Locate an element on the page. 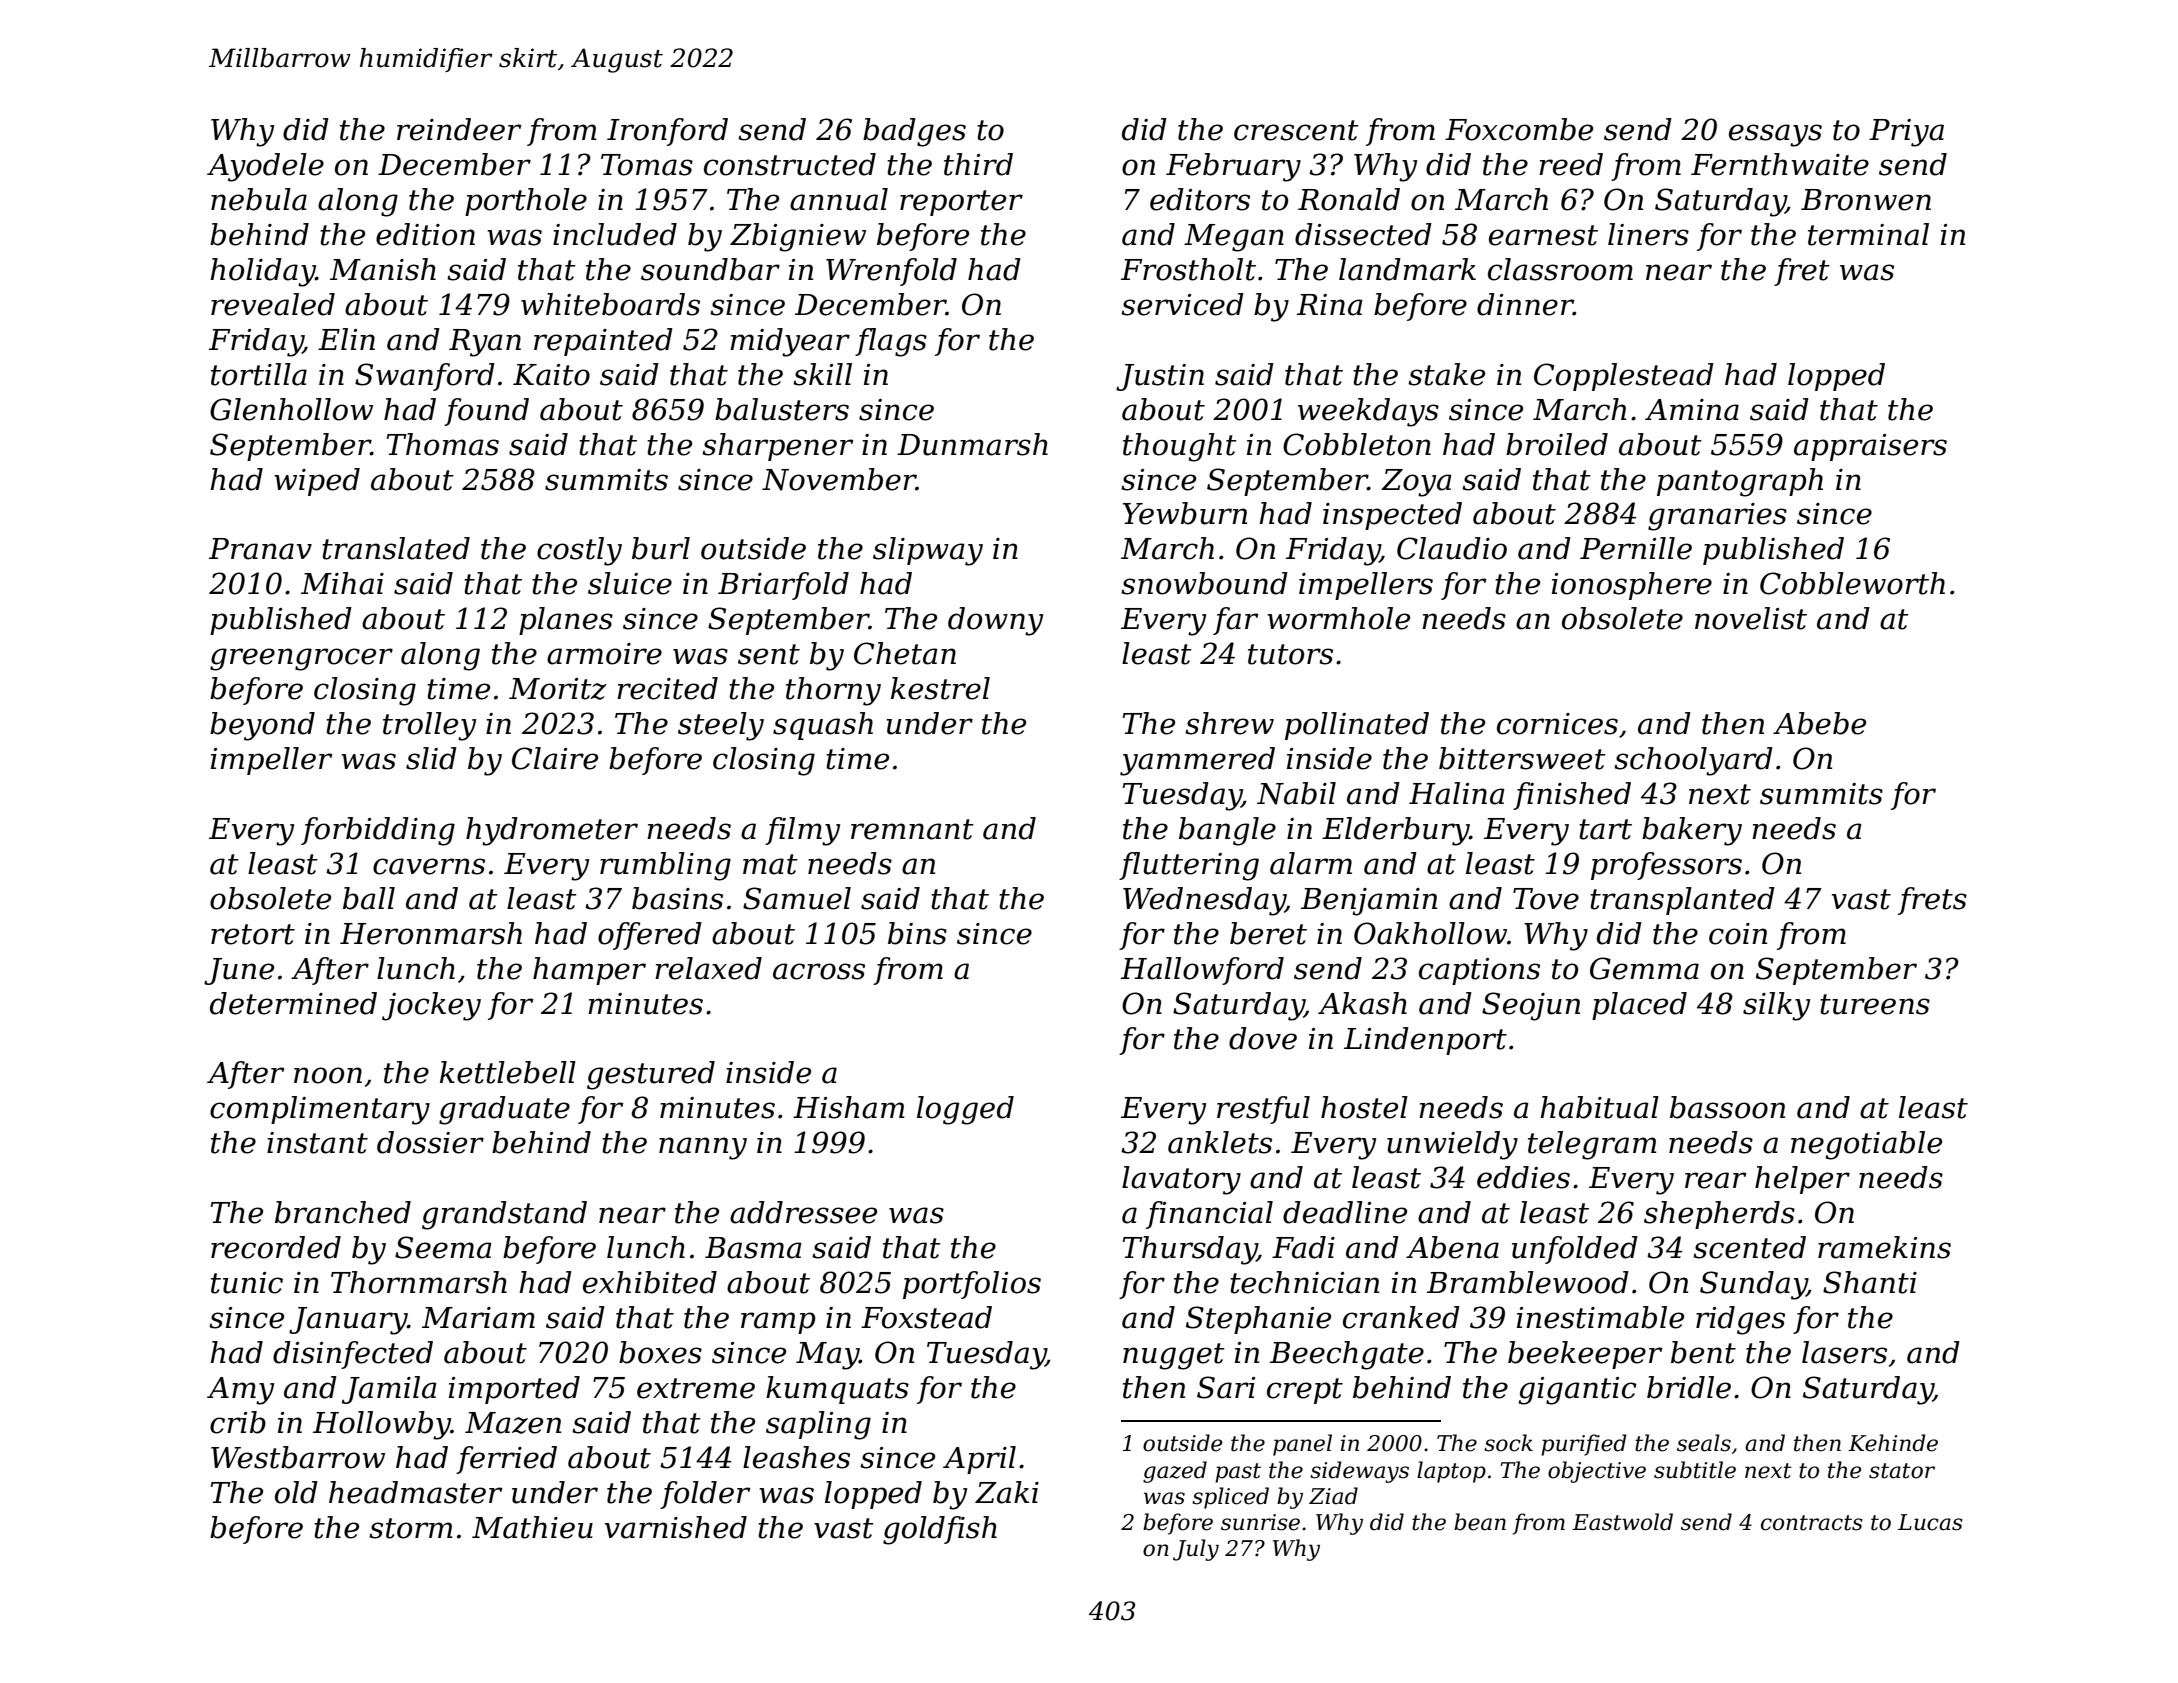 This page has width=2178, height=1683. tureens is located at coordinates (1875, 1004).
